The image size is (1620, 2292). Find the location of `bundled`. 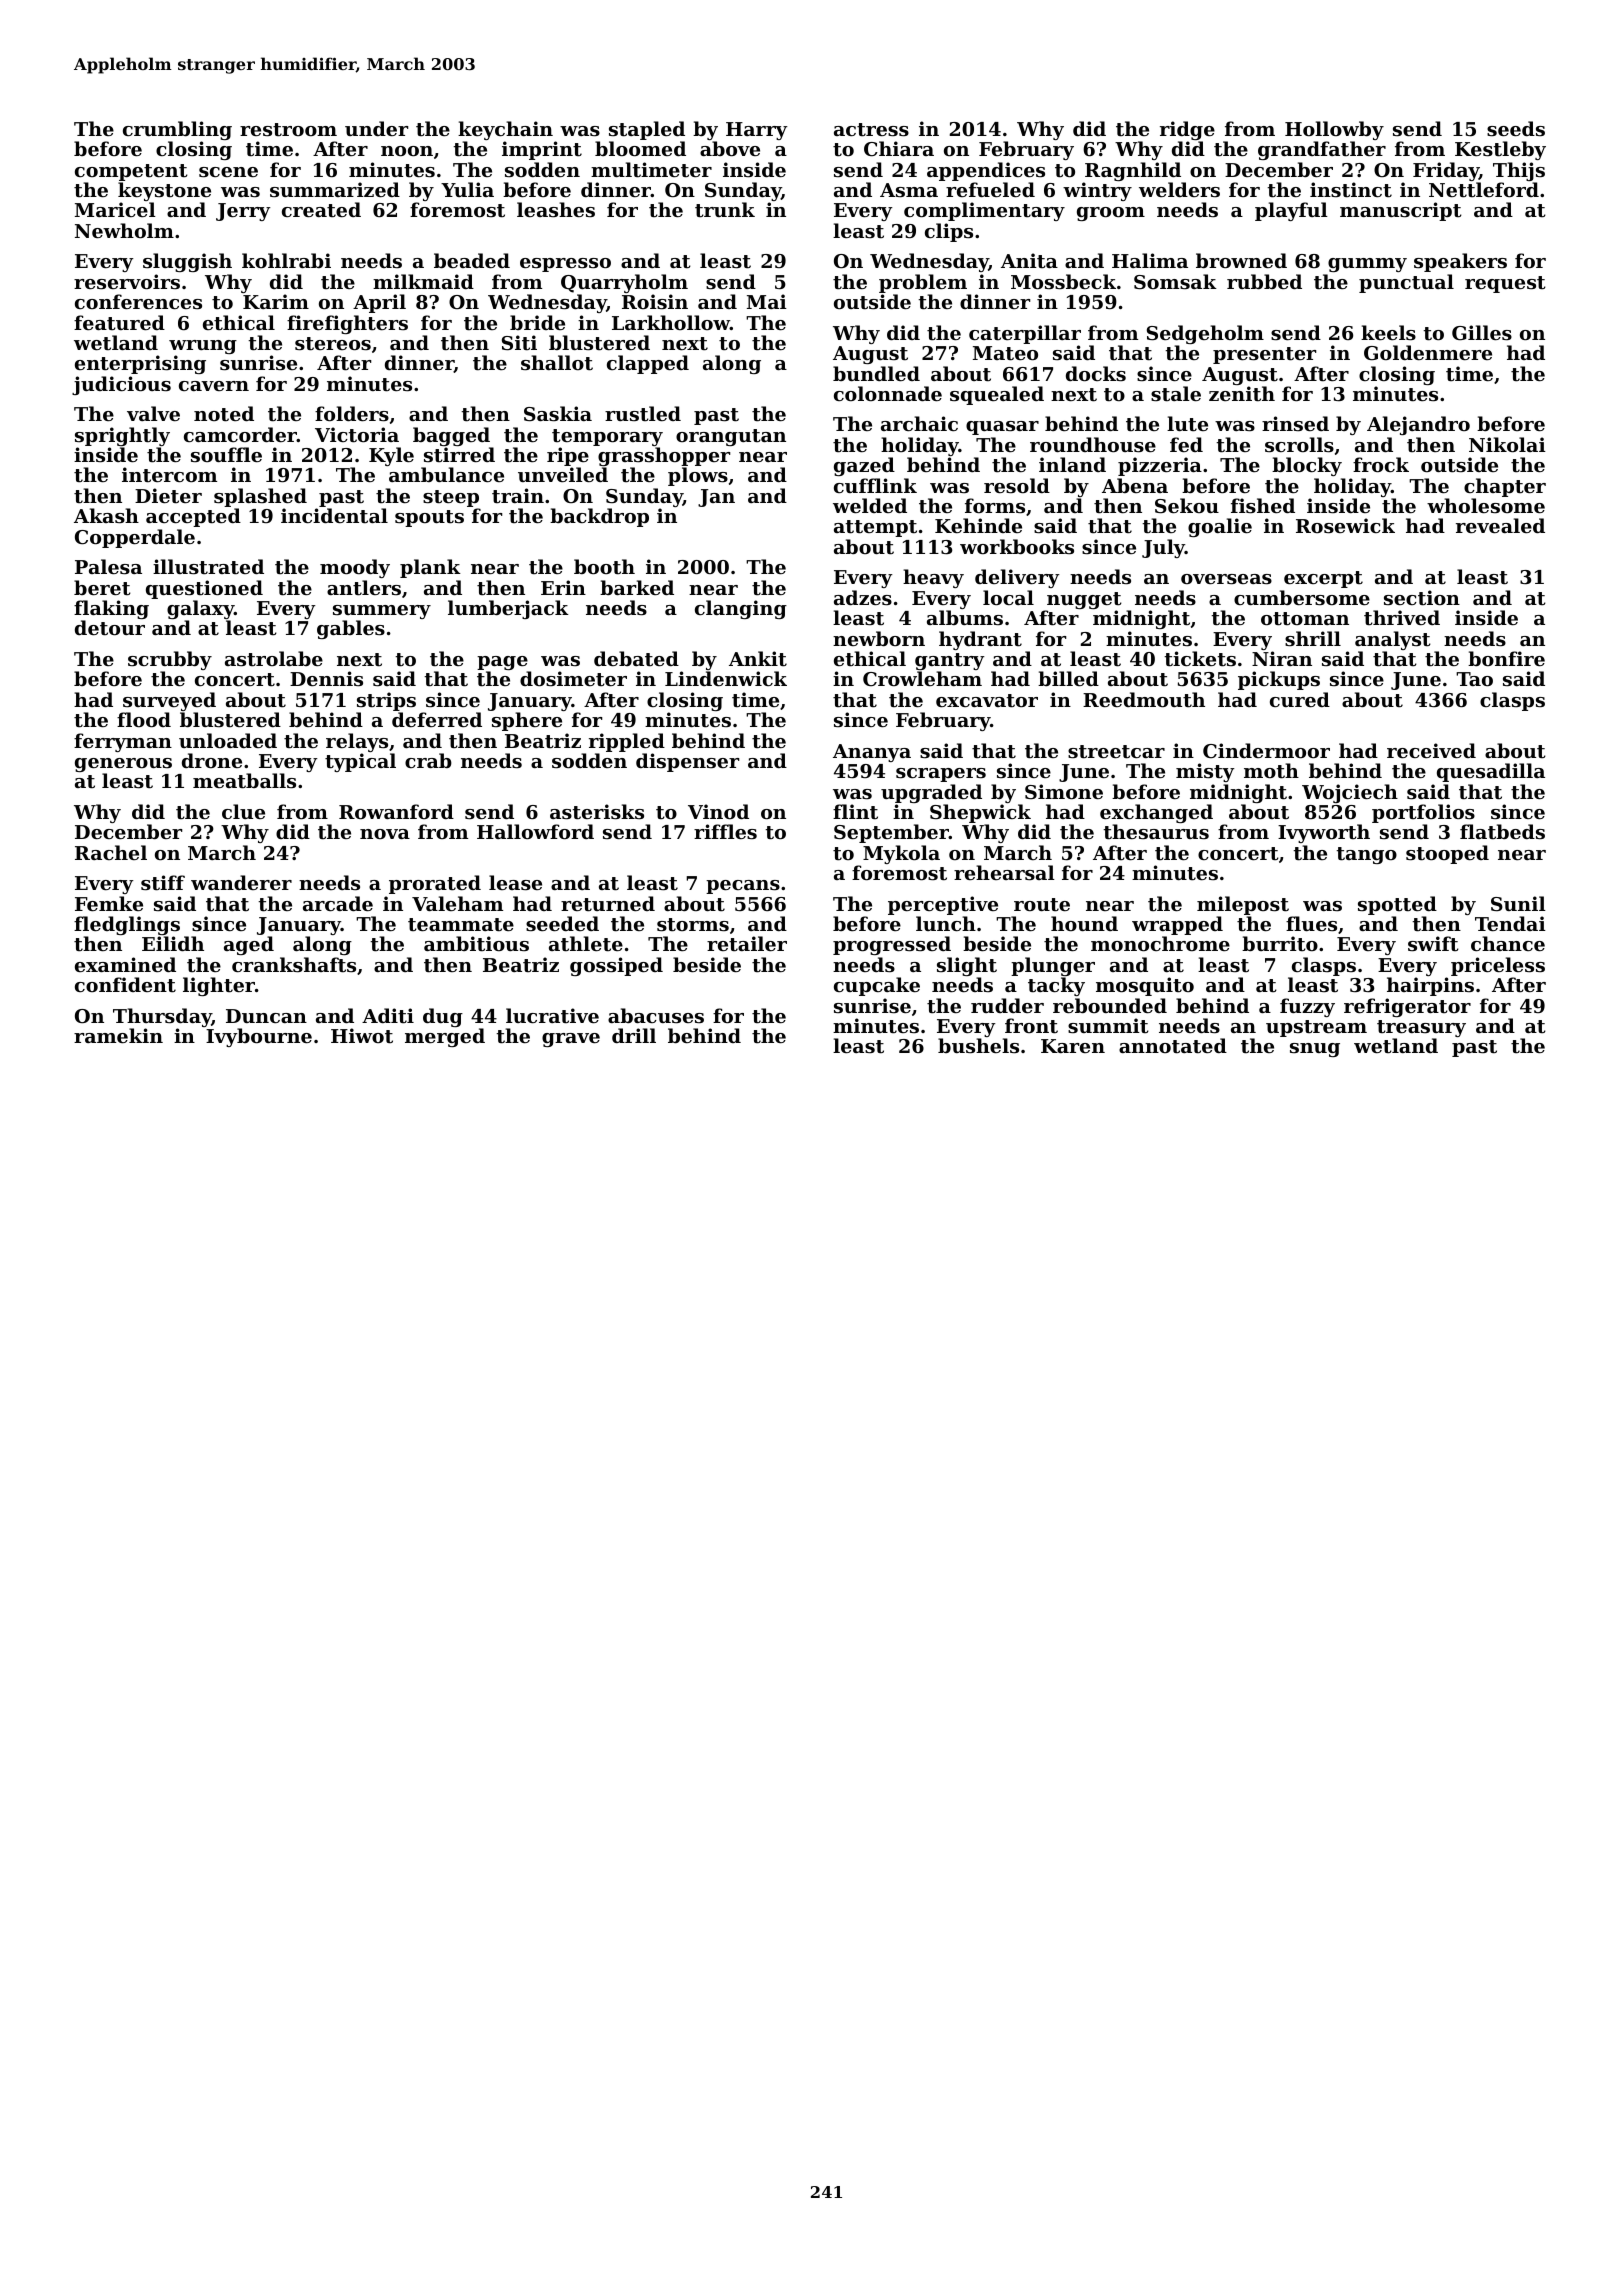

bundled is located at coordinates (876, 373).
